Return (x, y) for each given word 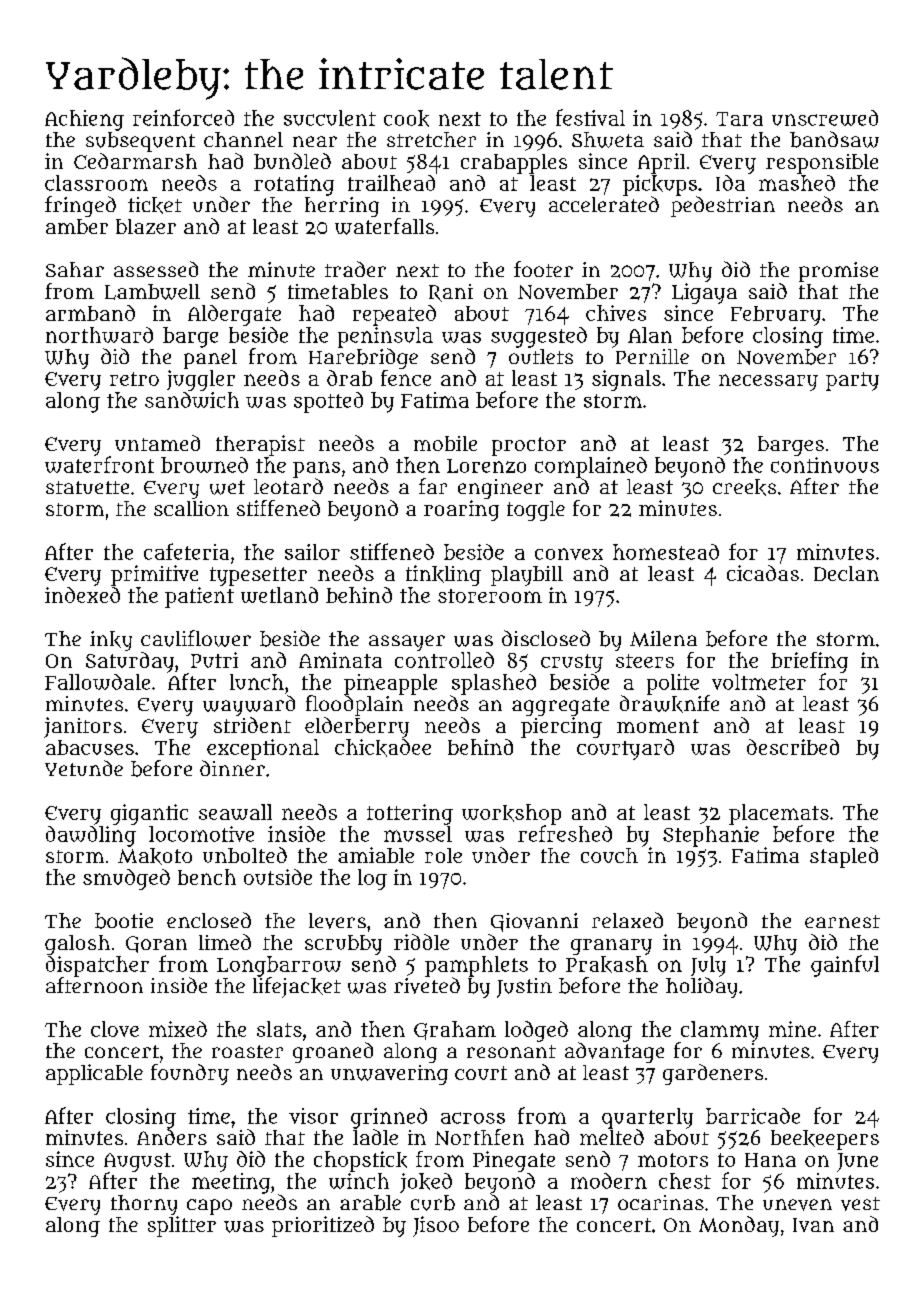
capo (209, 1207)
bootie (124, 921)
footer (543, 269)
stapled (844, 857)
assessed (156, 269)
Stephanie (711, 836)
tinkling (443, 575)
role (443, 855)
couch (609, 855)
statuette (87, 487)
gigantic (149, 814)
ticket (155, 205)
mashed (797, 183)
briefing (809, 662)
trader (355, 269)
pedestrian (723, 206)
